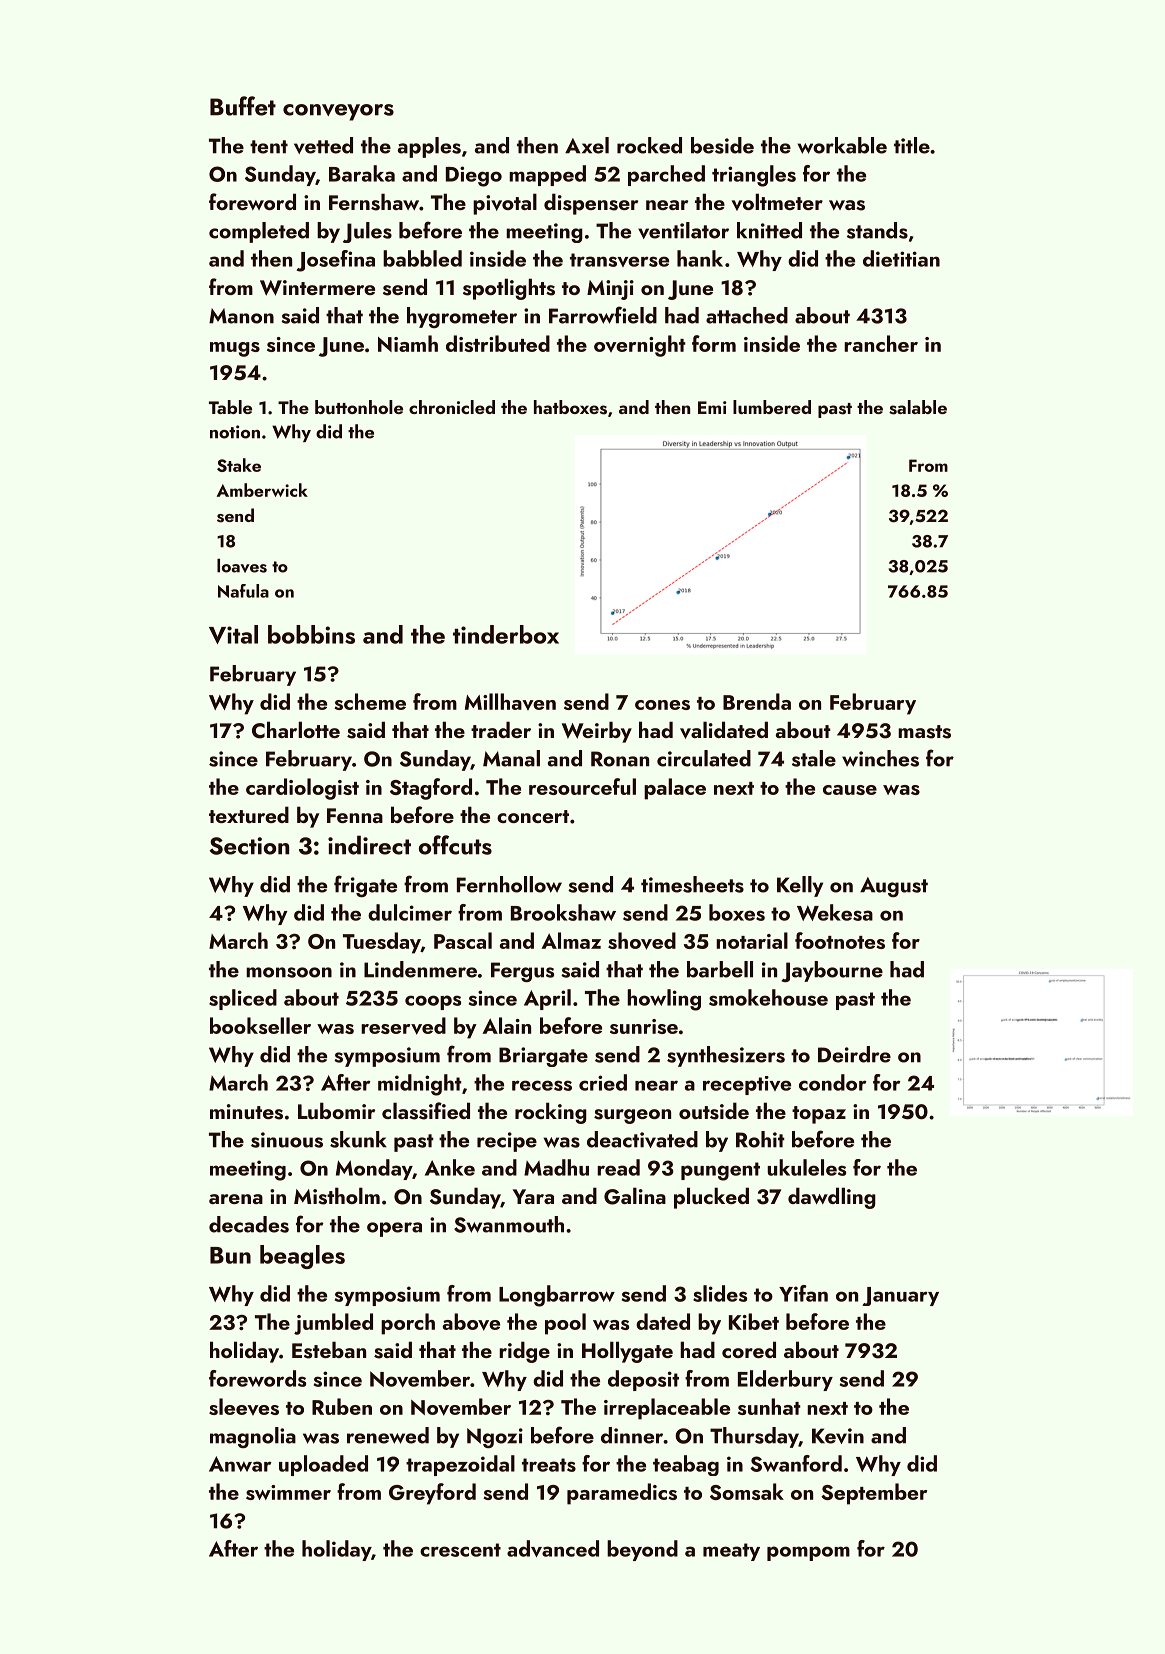 The height and width of the screenshot is (1654, 1165). I want to click on pompom, so click(808, 1553).
